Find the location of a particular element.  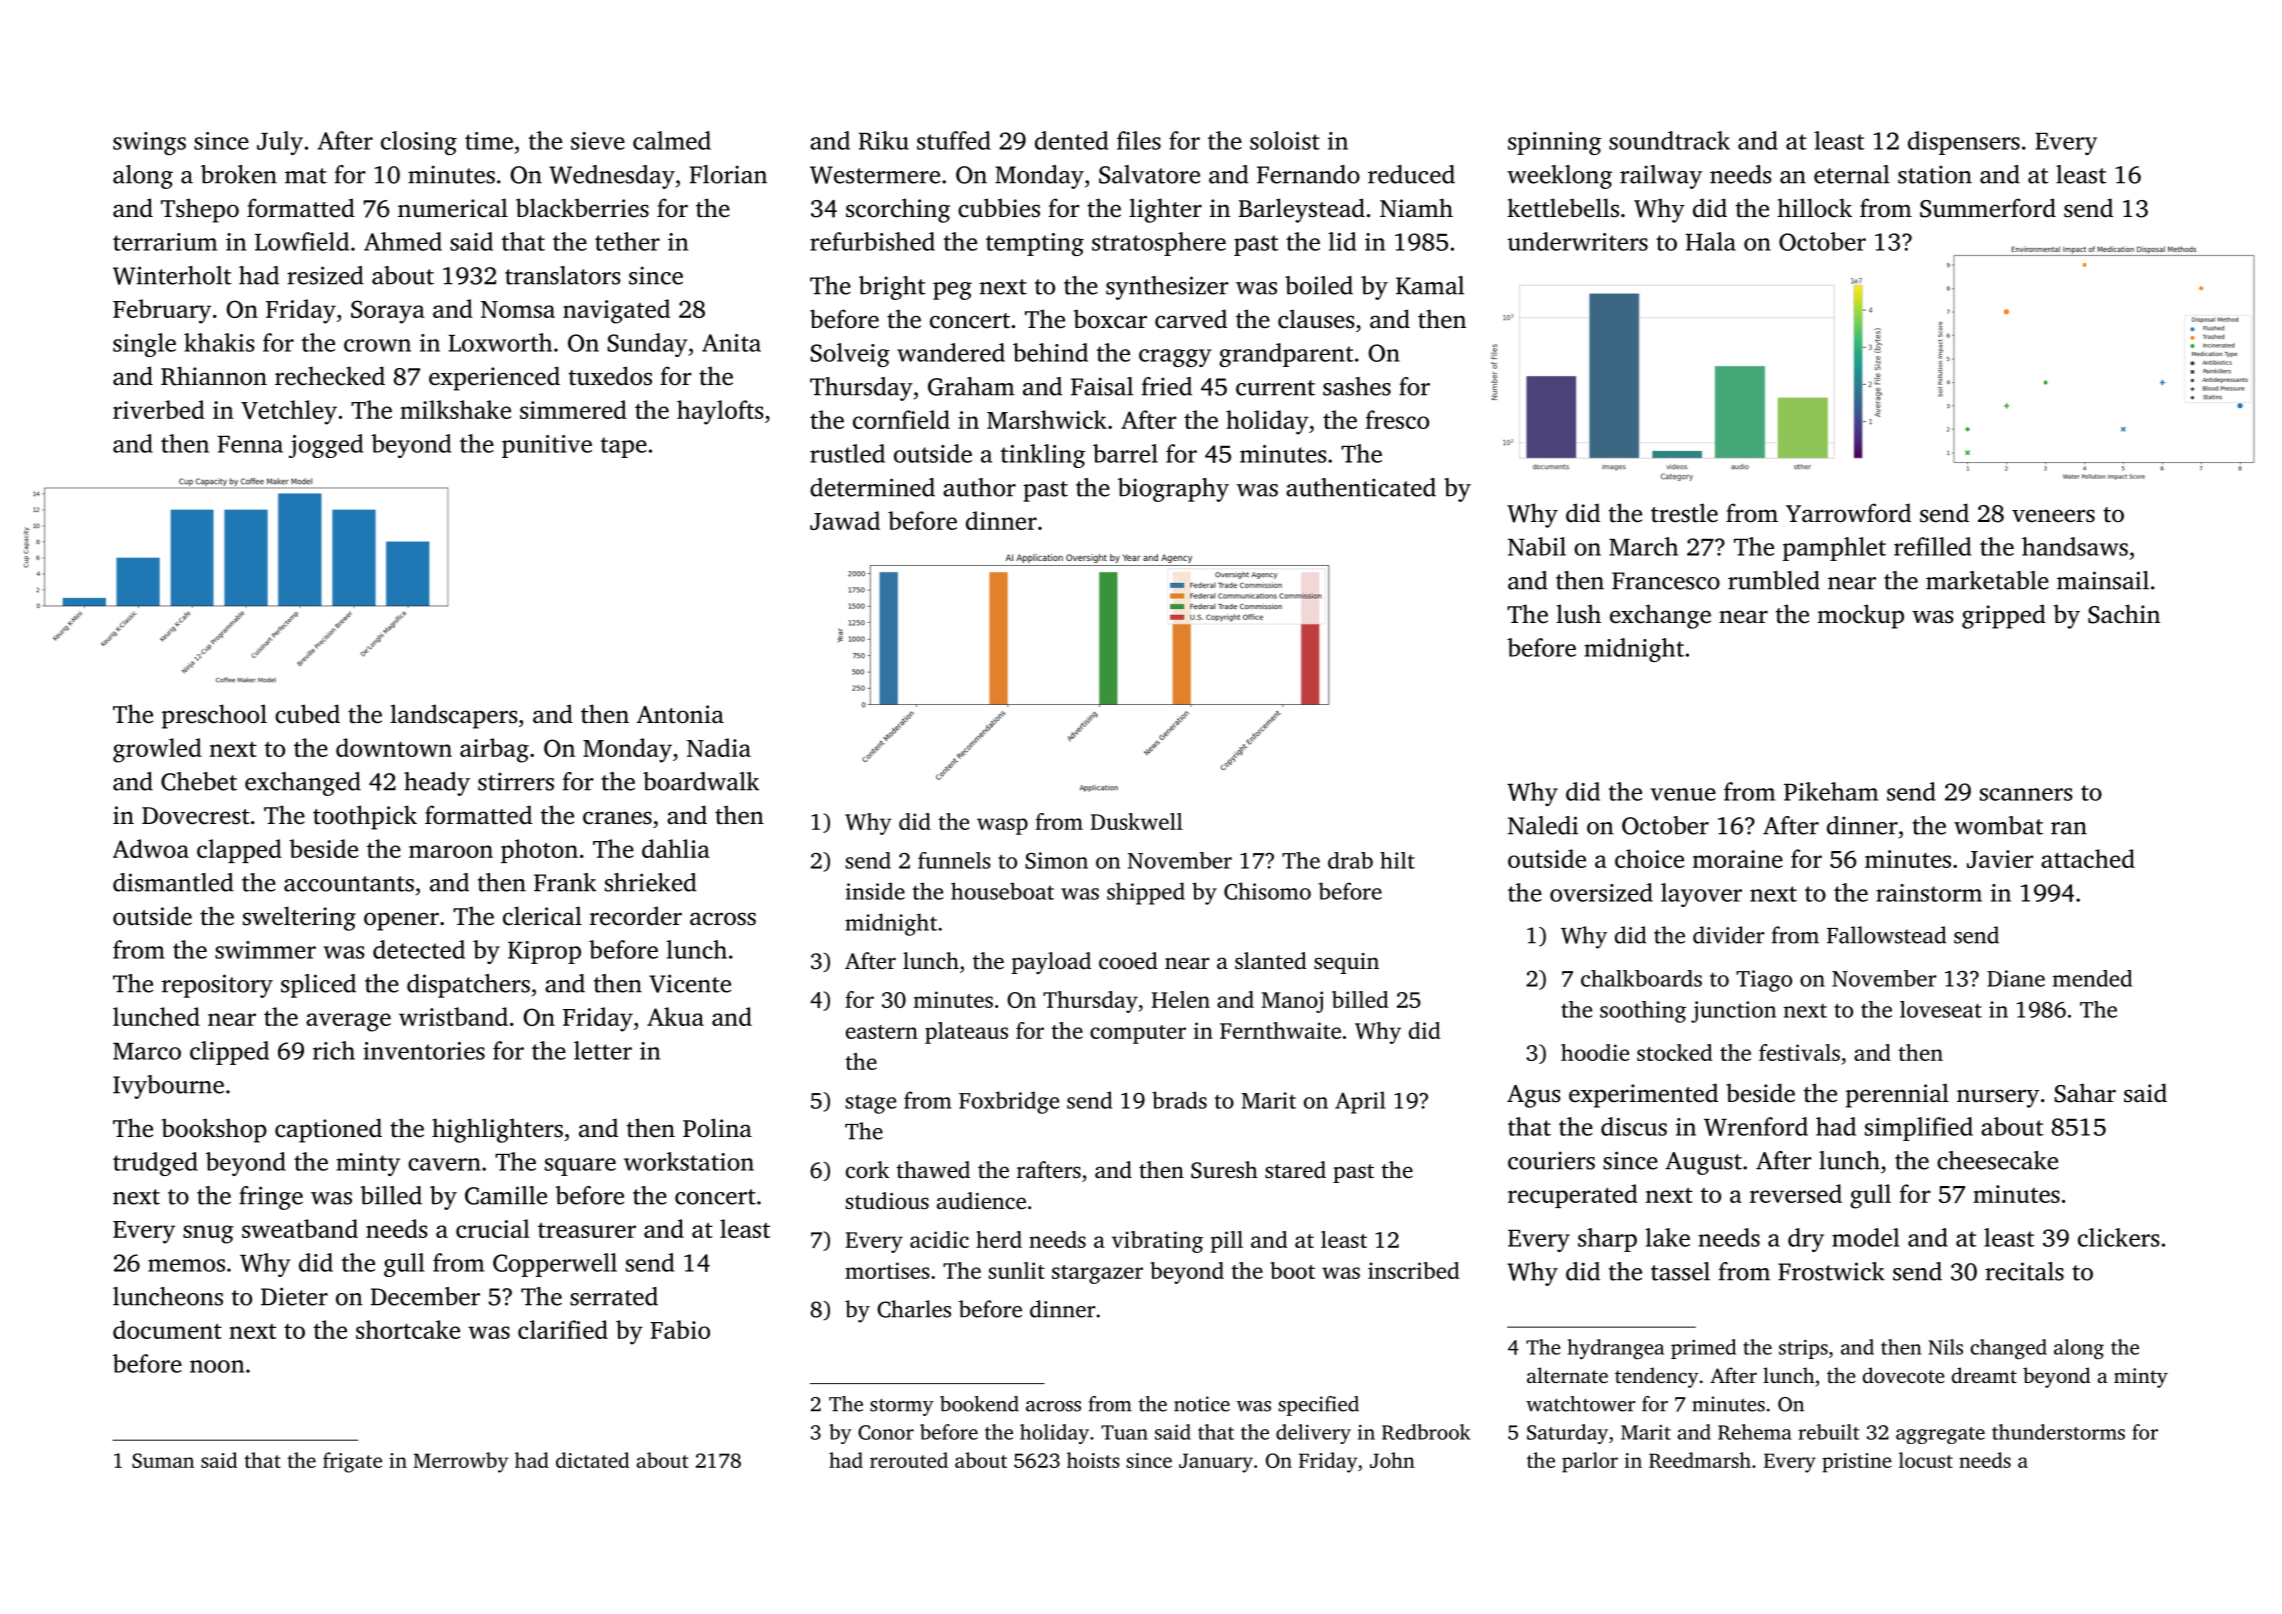

mockup is located at coordinates (1861, 616).
